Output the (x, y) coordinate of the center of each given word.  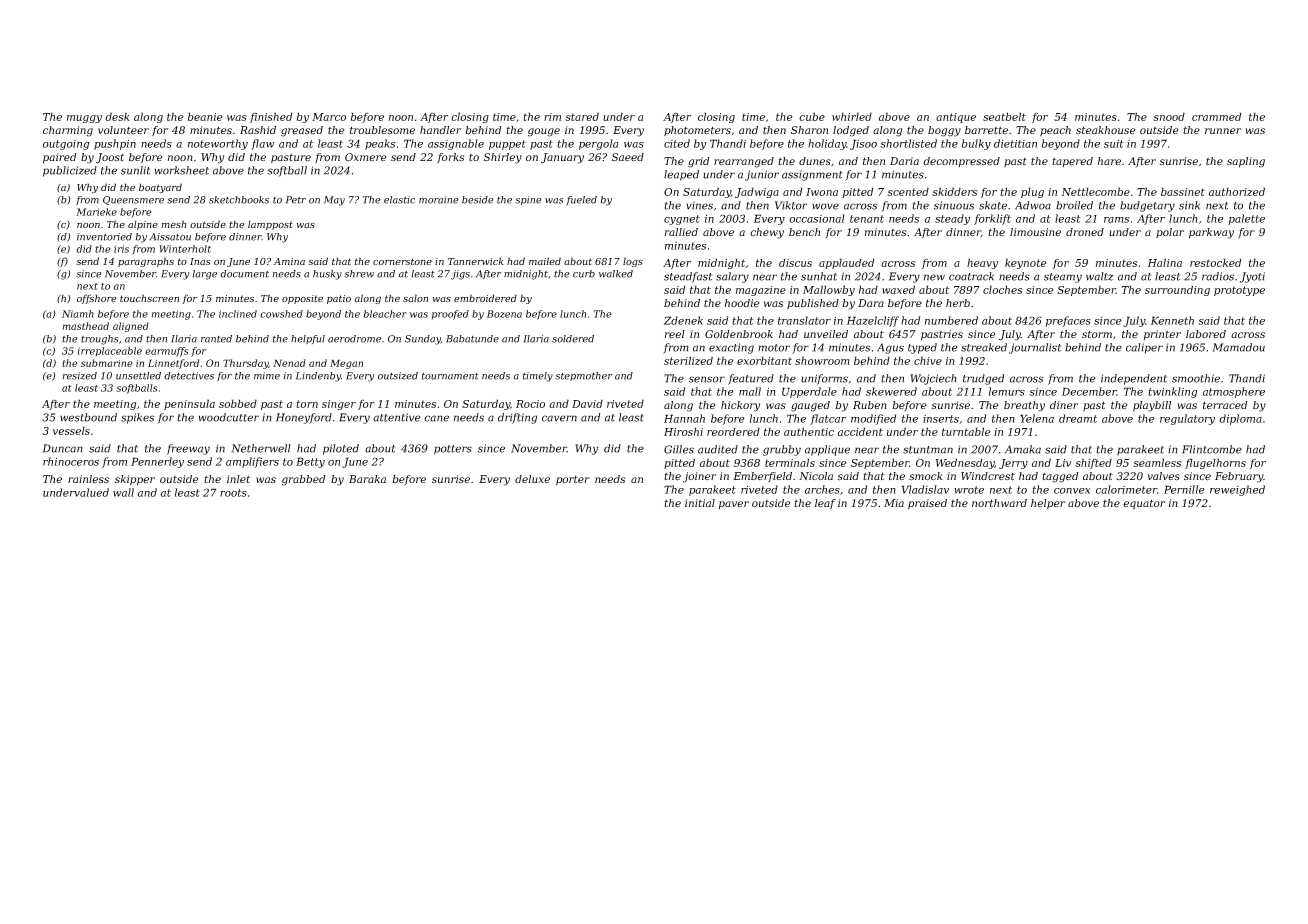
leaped (681, 175)
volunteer (123, 130)
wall (123, 492)
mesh (173, 224)
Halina (1165, 262)
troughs (99, 340)
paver (734, 505)
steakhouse (1105, 130)
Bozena (504, 314)
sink (1189, 205)
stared (582, 116)
